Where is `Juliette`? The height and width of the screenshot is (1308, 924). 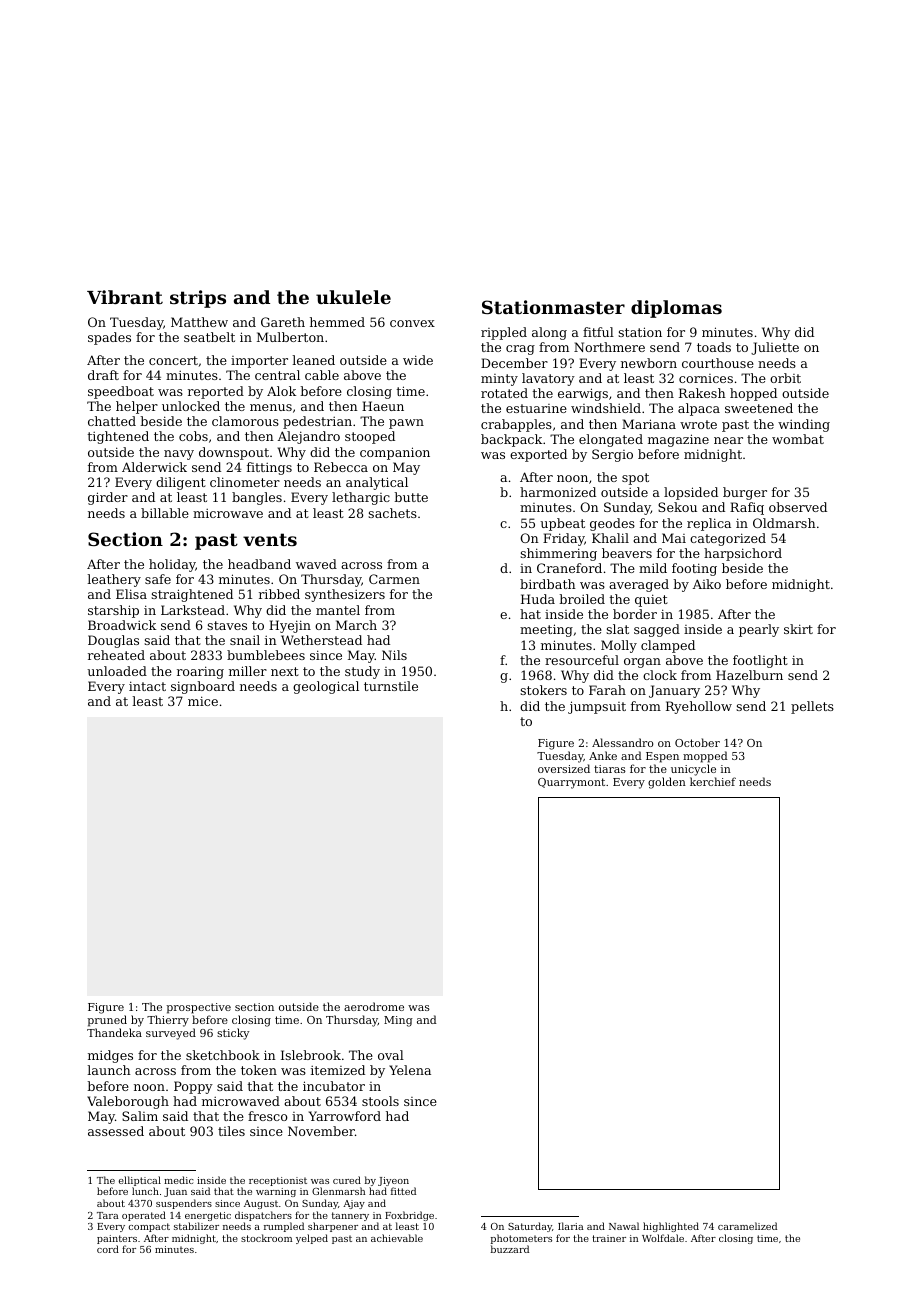 Juliette is located at coordinates (775, 348).
